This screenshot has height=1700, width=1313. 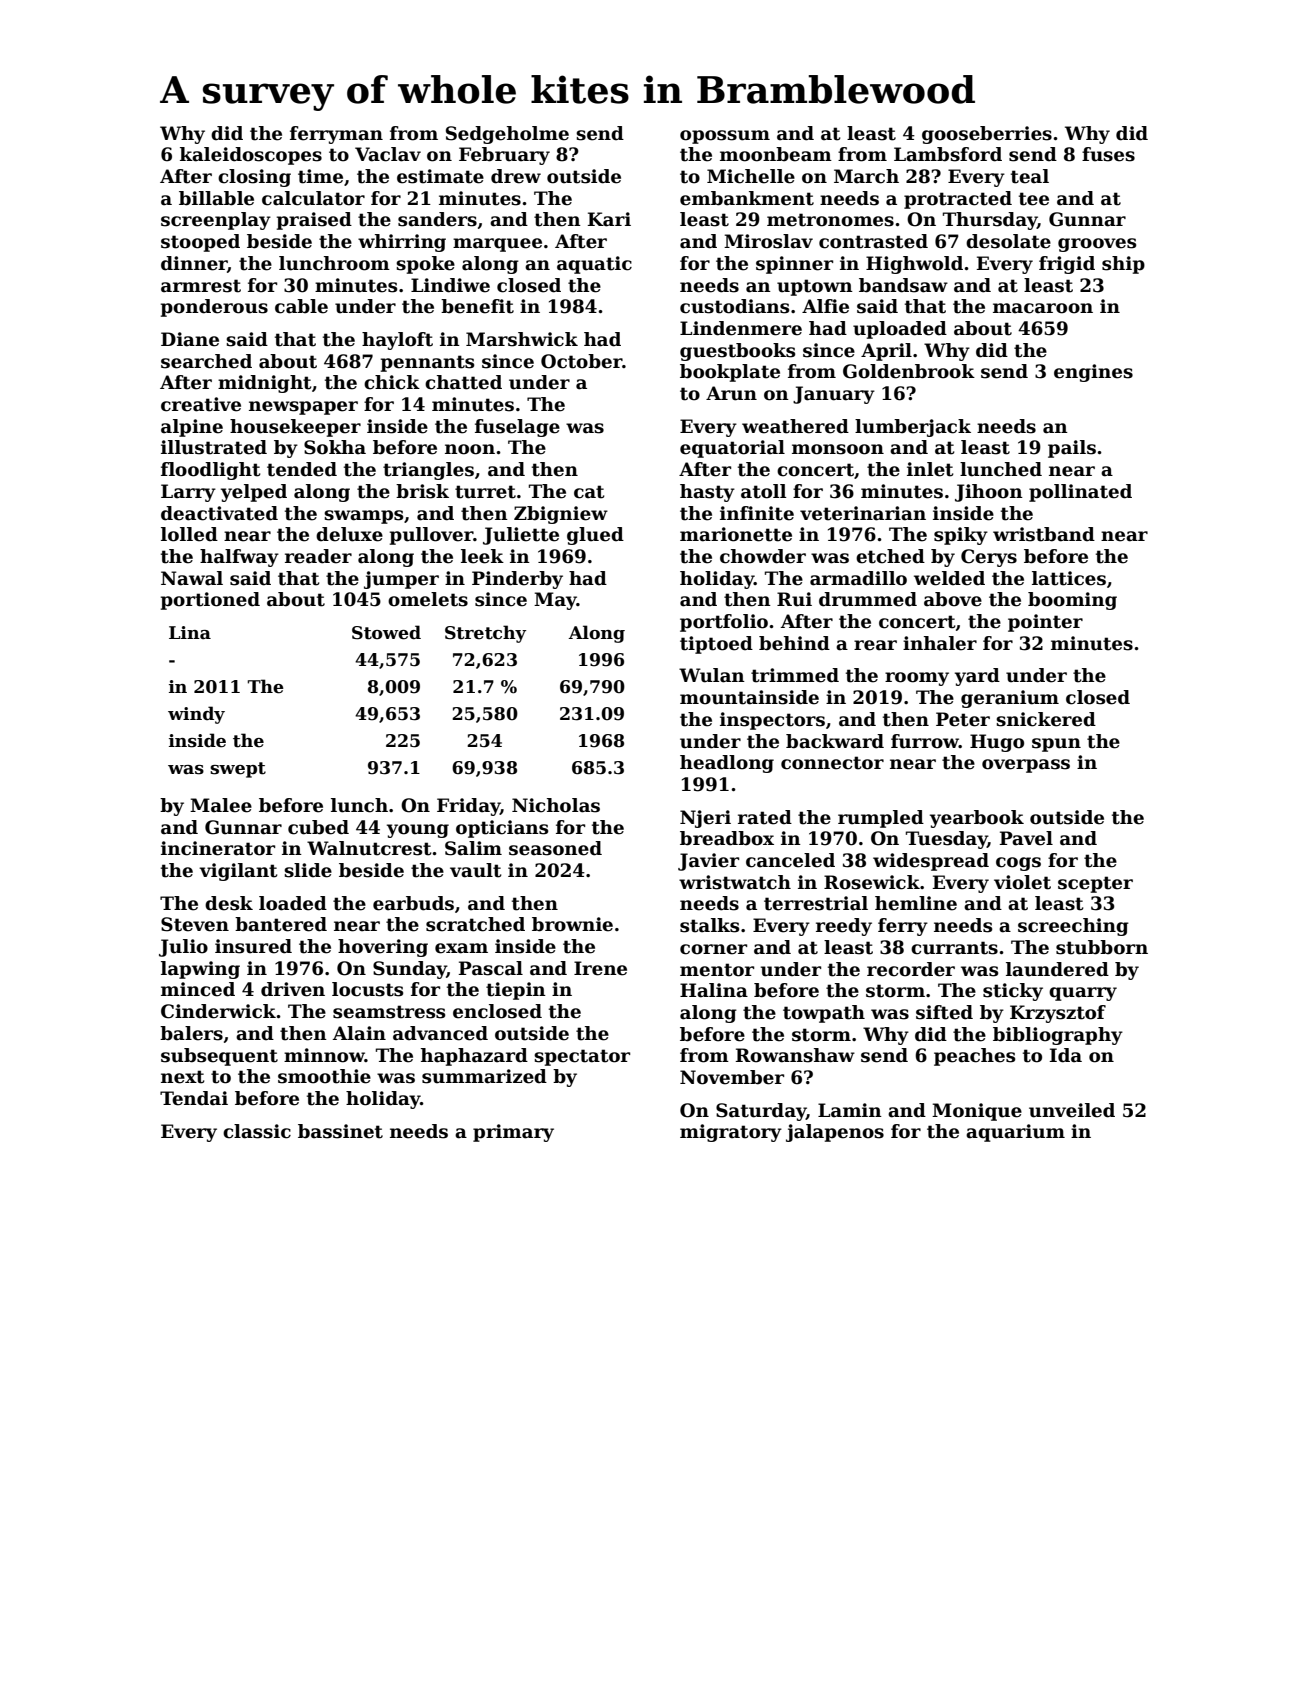 I want to click on kaleidoscopes, so click(x=251, y=156).
